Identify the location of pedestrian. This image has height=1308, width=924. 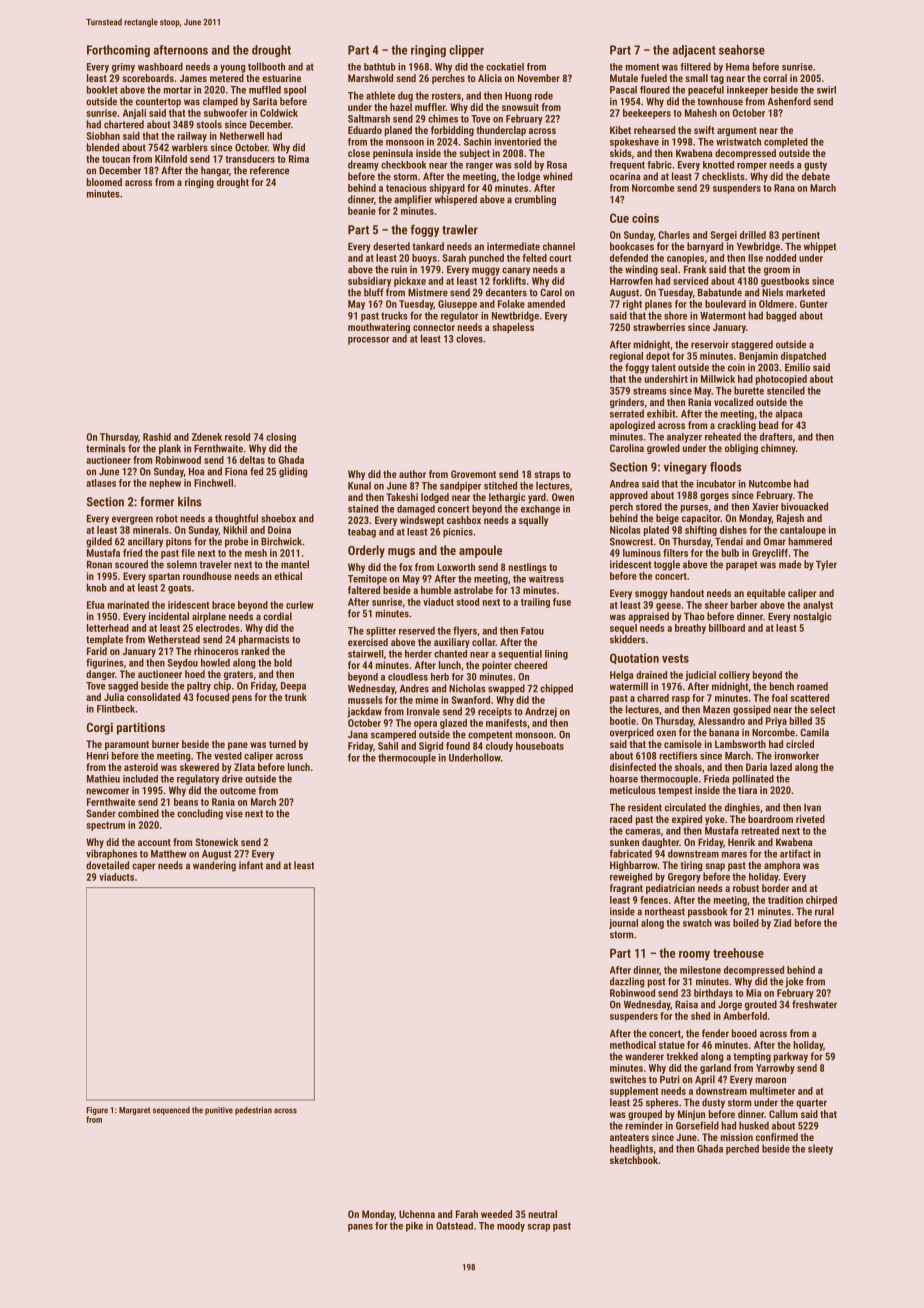
(253, 1111).
